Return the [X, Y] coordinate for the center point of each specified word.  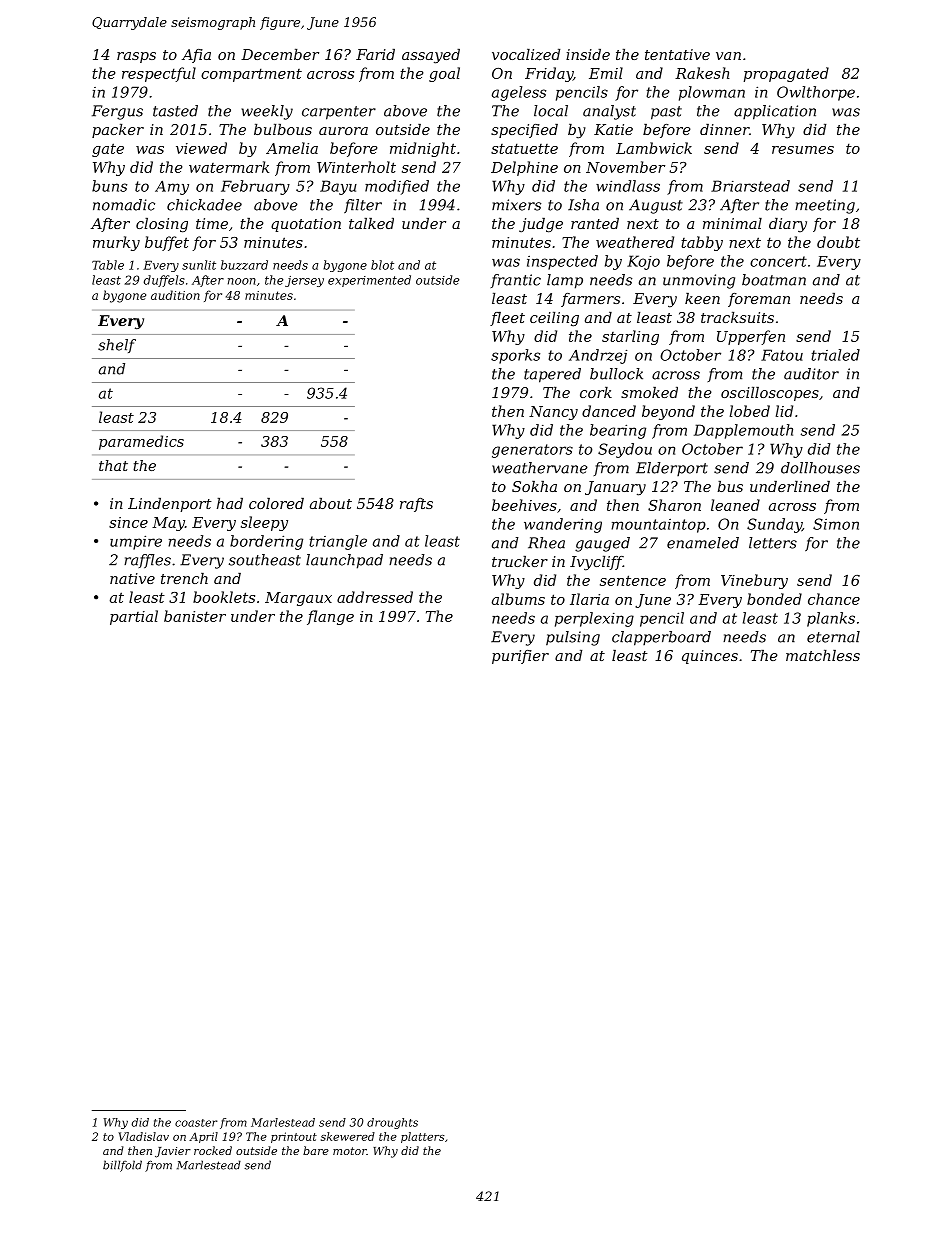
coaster [196, 1123]
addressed [375, 597]
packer [118, 131]
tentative [677, 54]
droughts [392, 1123]
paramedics [141, 442]
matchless [823, 655]
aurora [343, 131]
